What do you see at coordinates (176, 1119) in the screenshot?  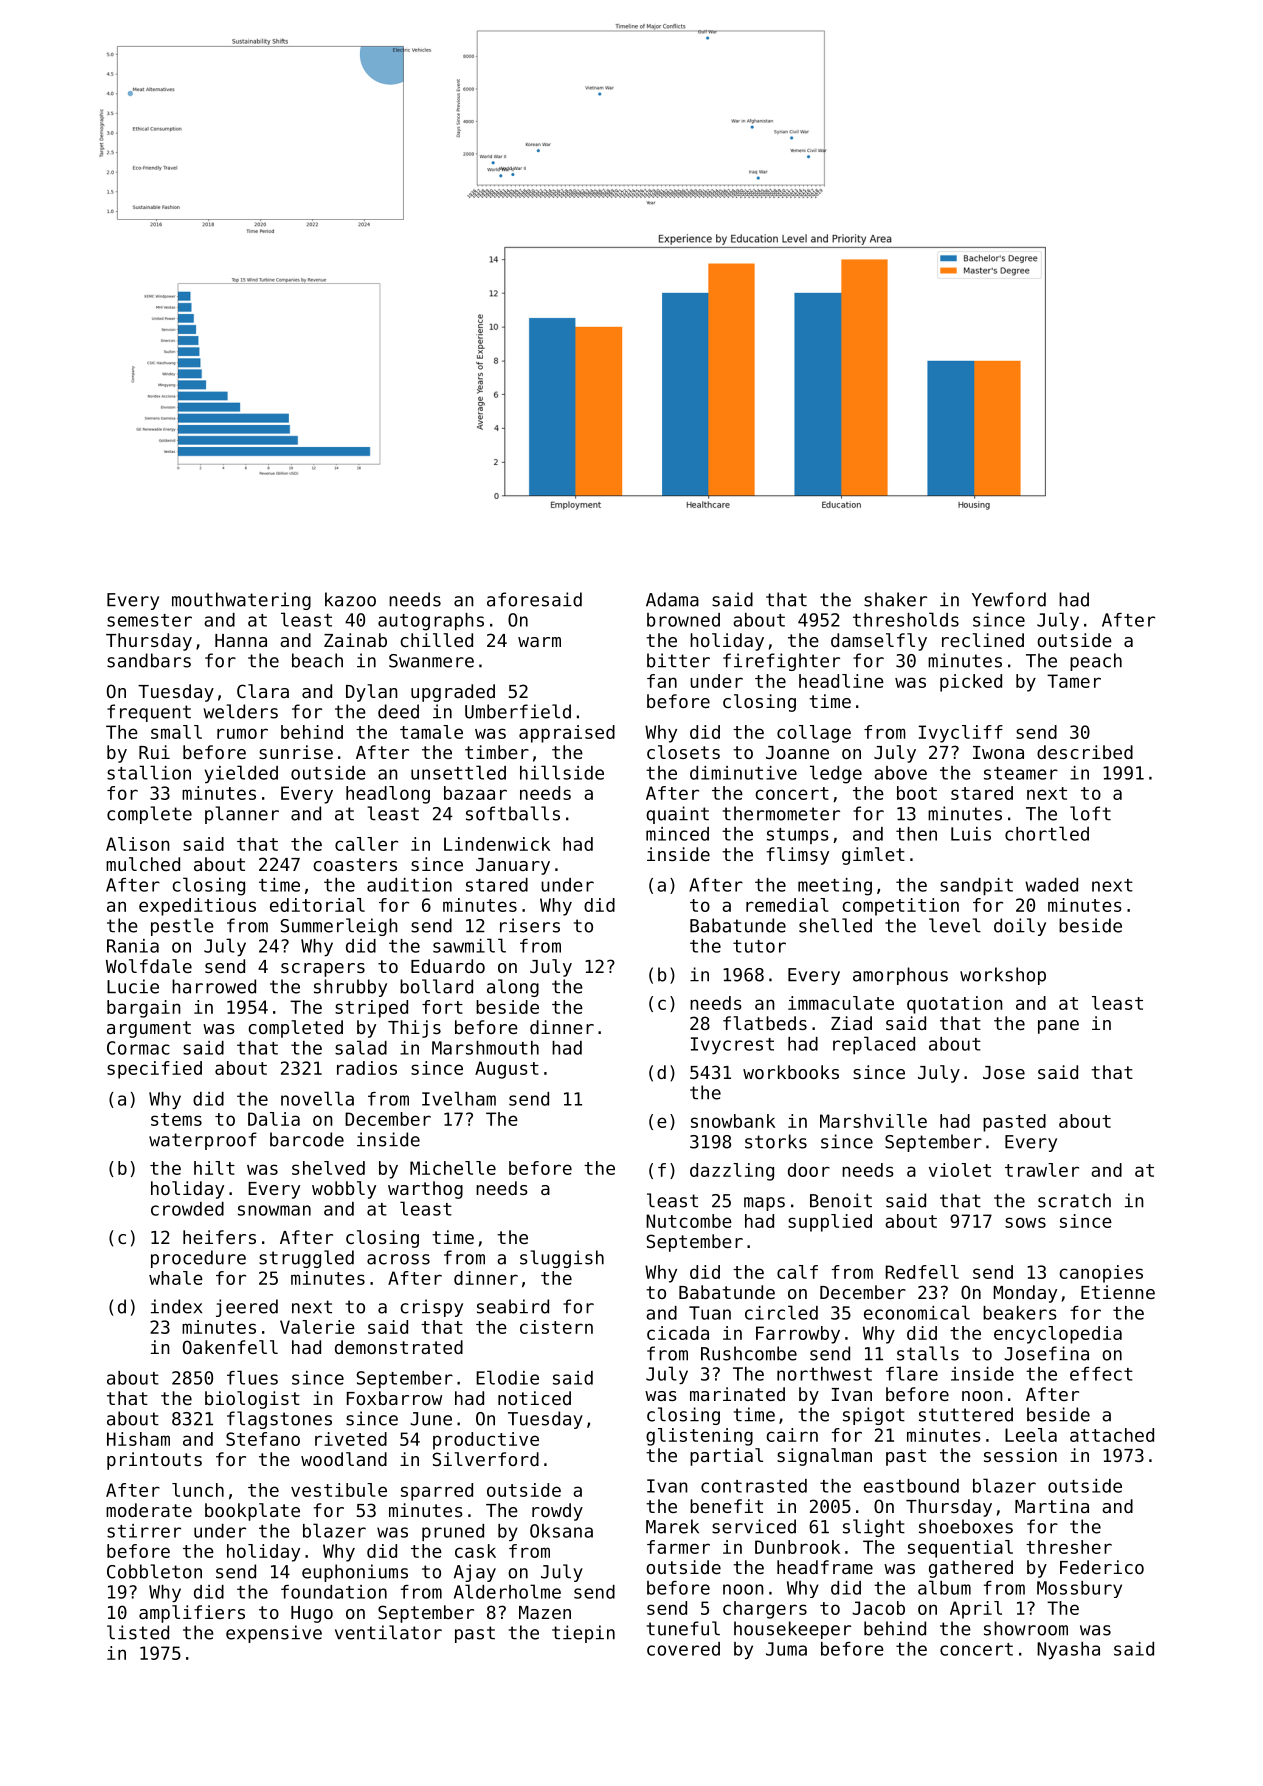 I see `stems` at bounding box center [176, 1119].
